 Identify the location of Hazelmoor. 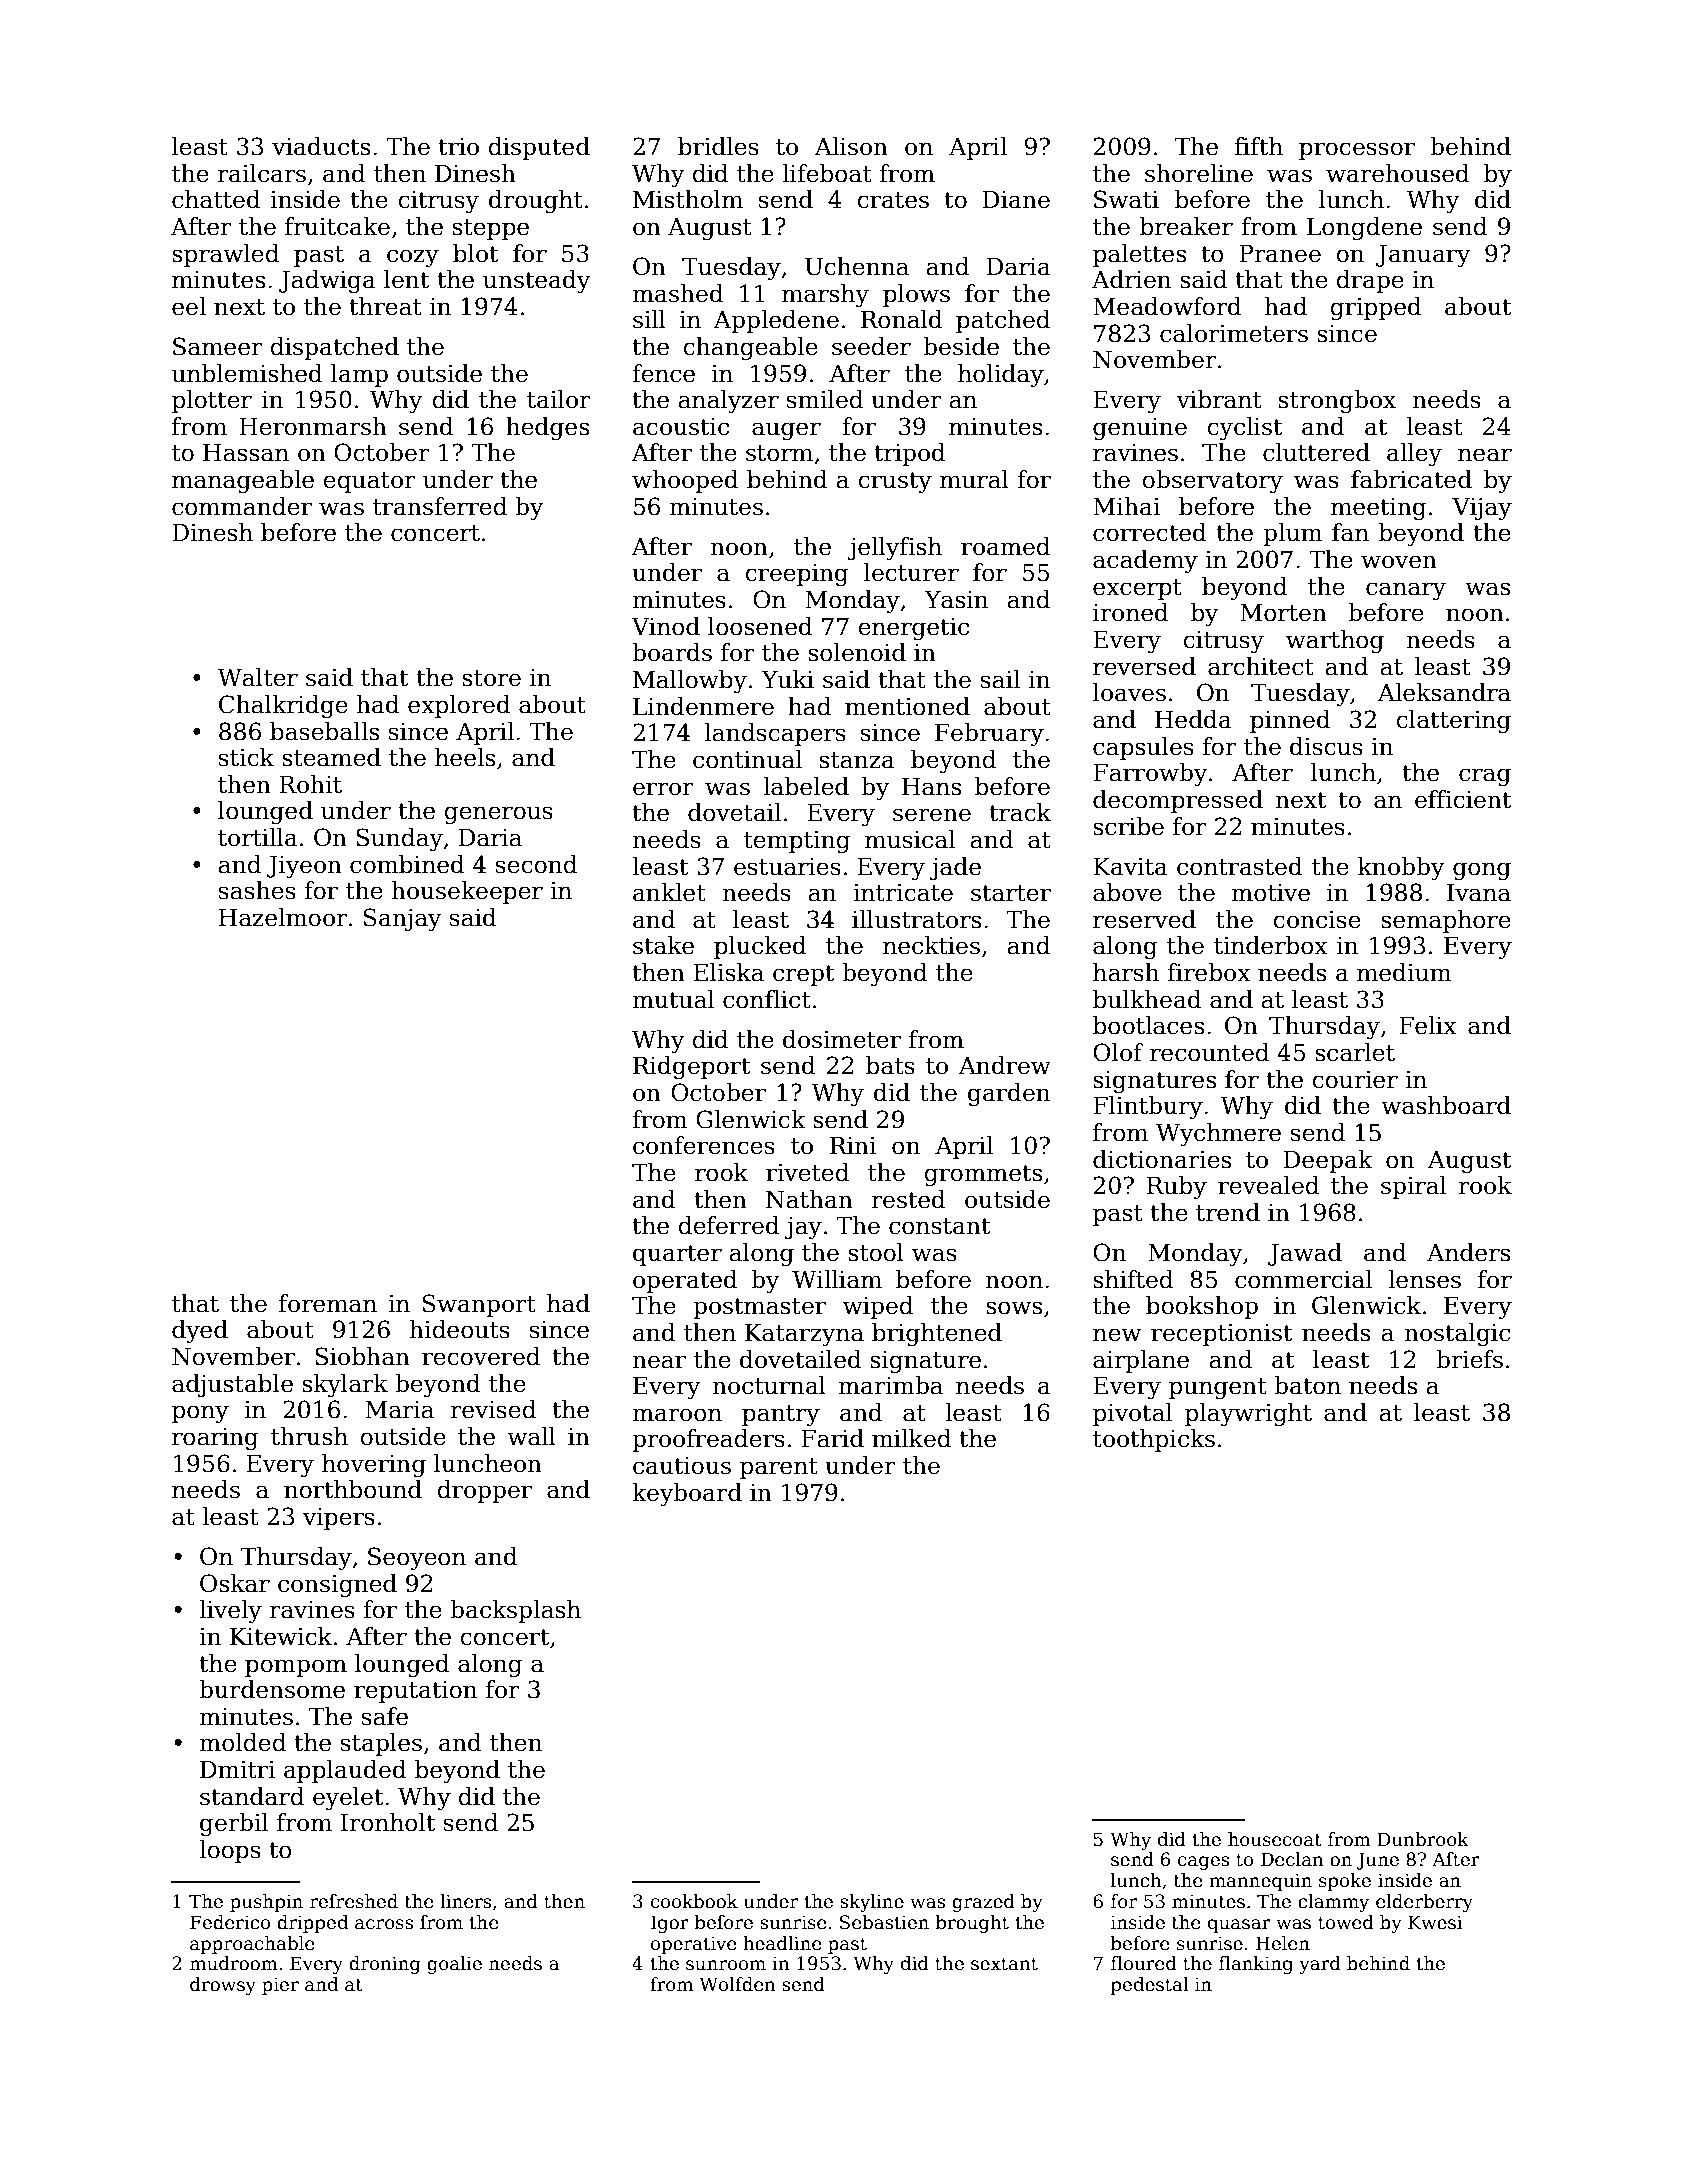
(283, 917).
